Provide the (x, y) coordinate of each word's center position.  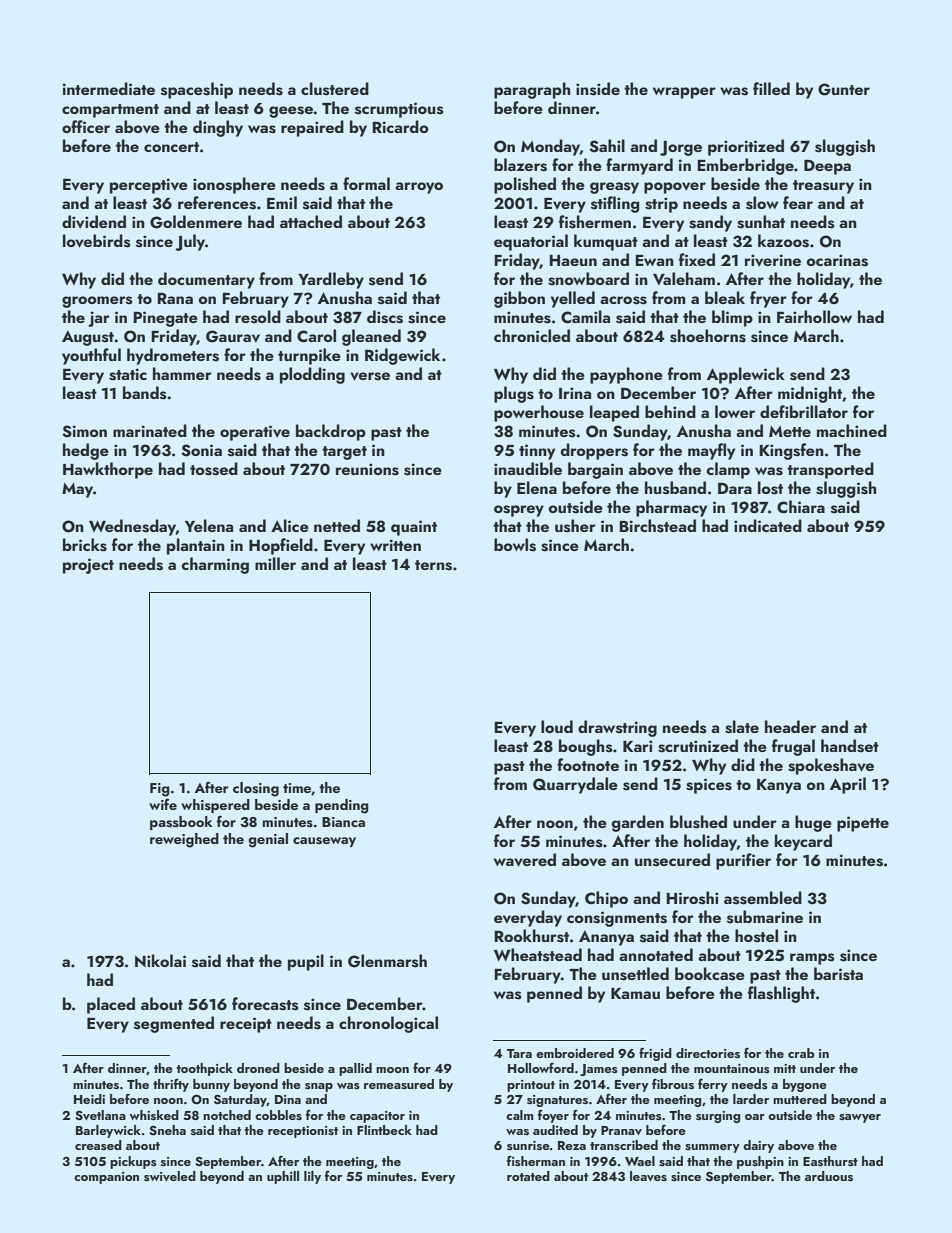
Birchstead (657, 526)
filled (771, 88)
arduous (829, 1176)
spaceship (197, 90)
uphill (283, 1177)
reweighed (184, 840)
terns (433, 565)
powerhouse (539, 413)
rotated (528, 1176)
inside (598, 89)
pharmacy (671, 508)
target (344, 453)
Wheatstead (538, 955)
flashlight (781, 994)
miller (275, 563)
